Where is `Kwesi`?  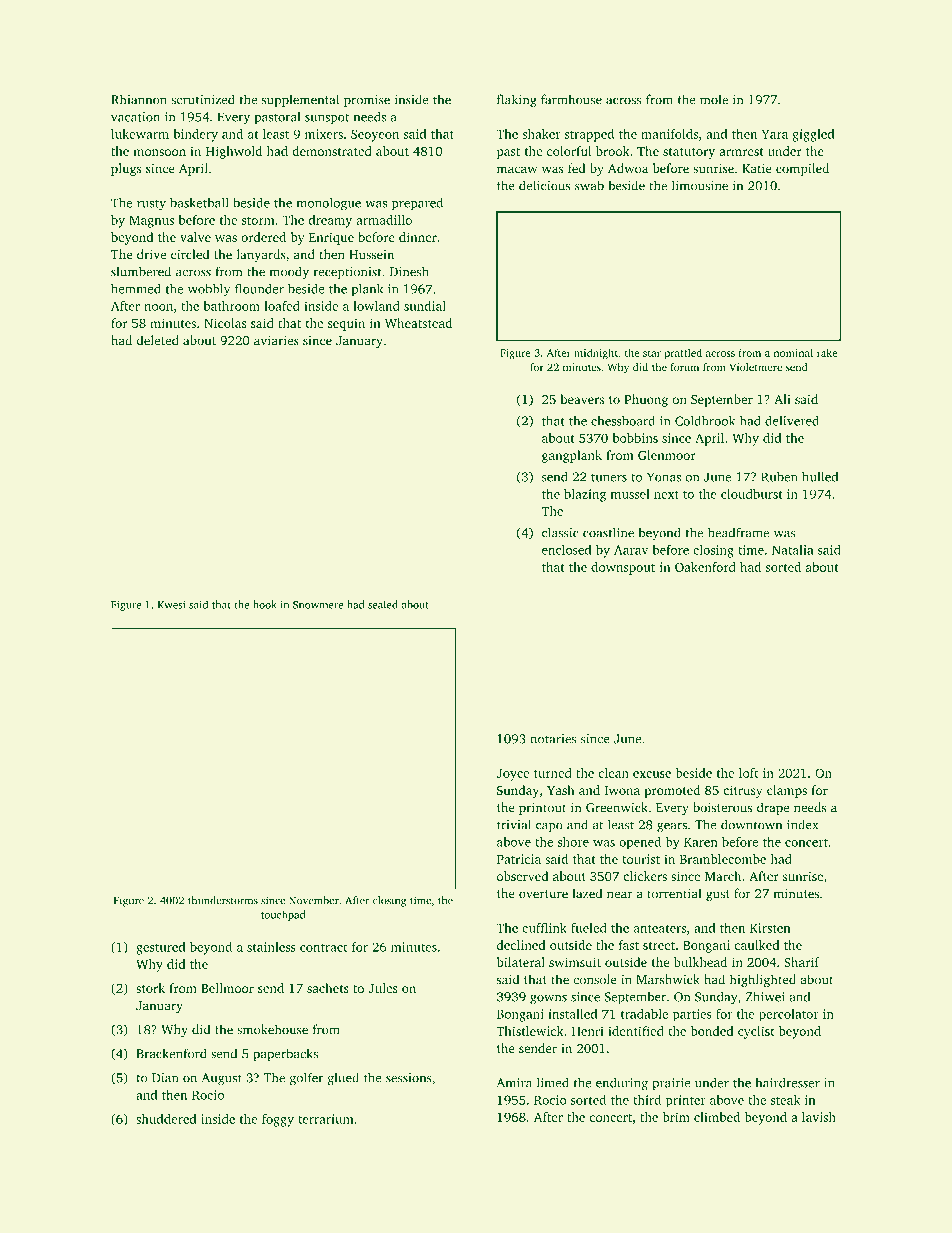 Kwesi is located at coordinates (172, 604).
